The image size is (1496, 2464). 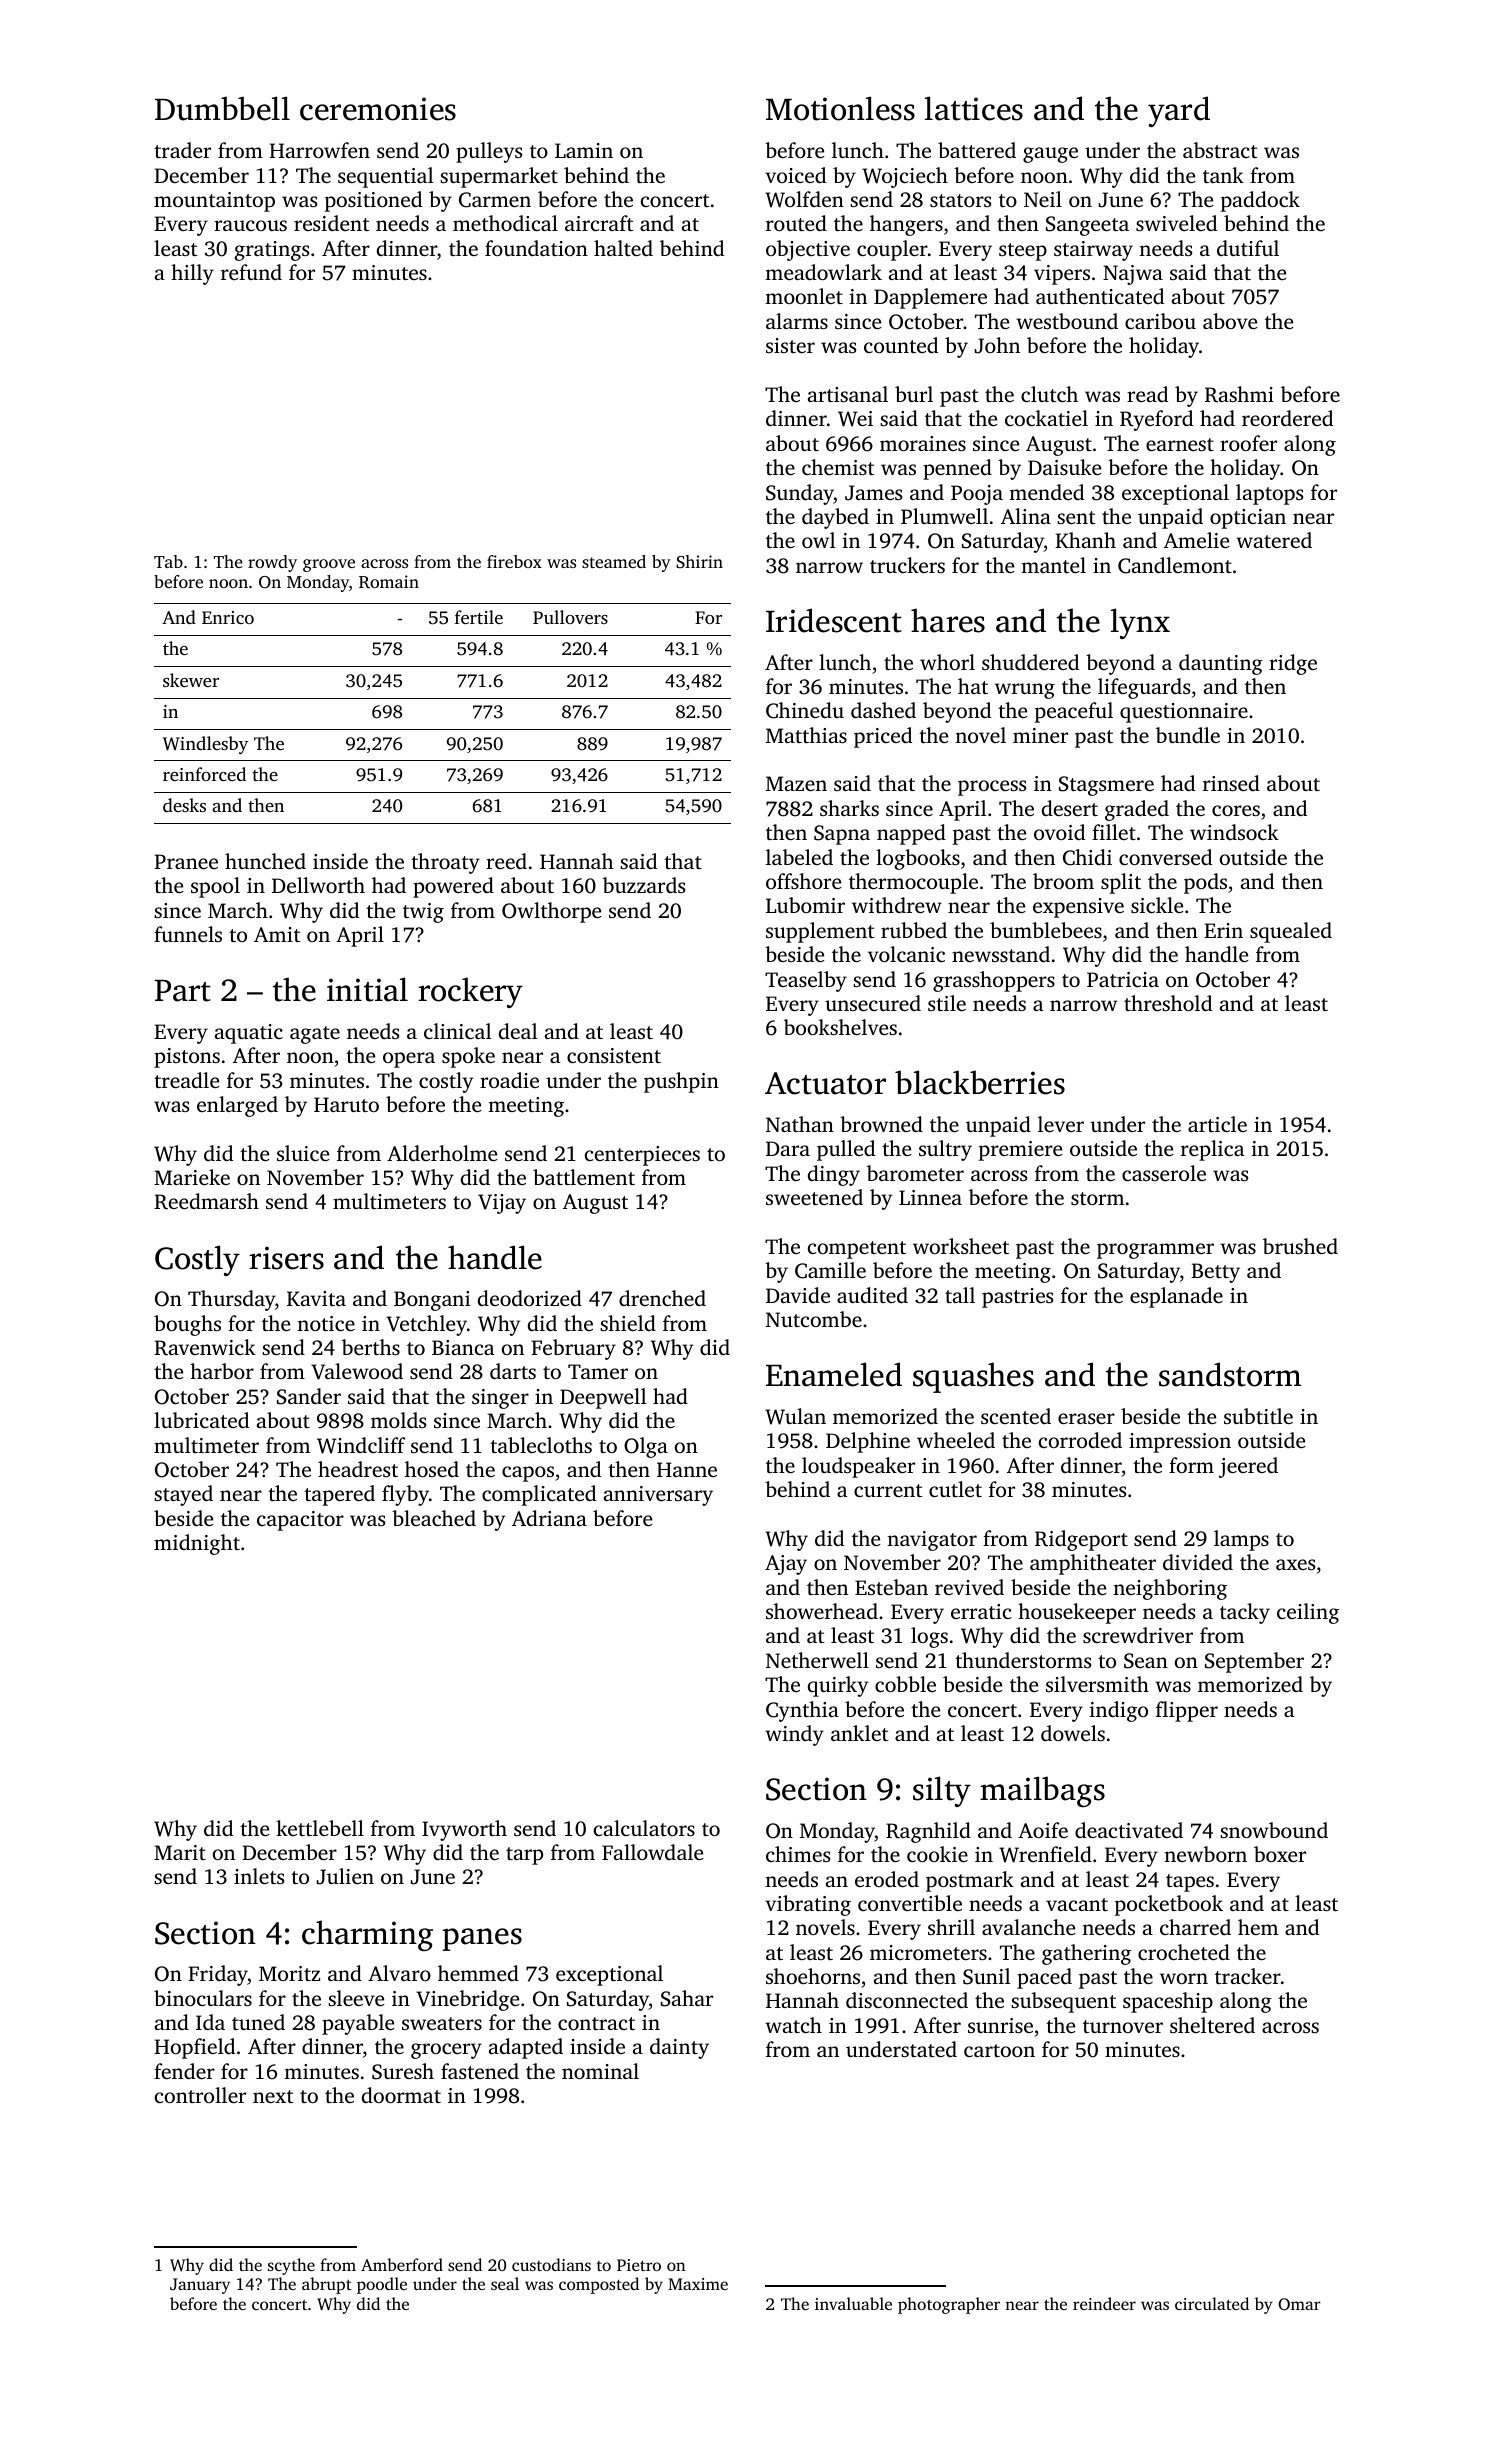 I want to click on consistent, so click(x=614, y=1055).
